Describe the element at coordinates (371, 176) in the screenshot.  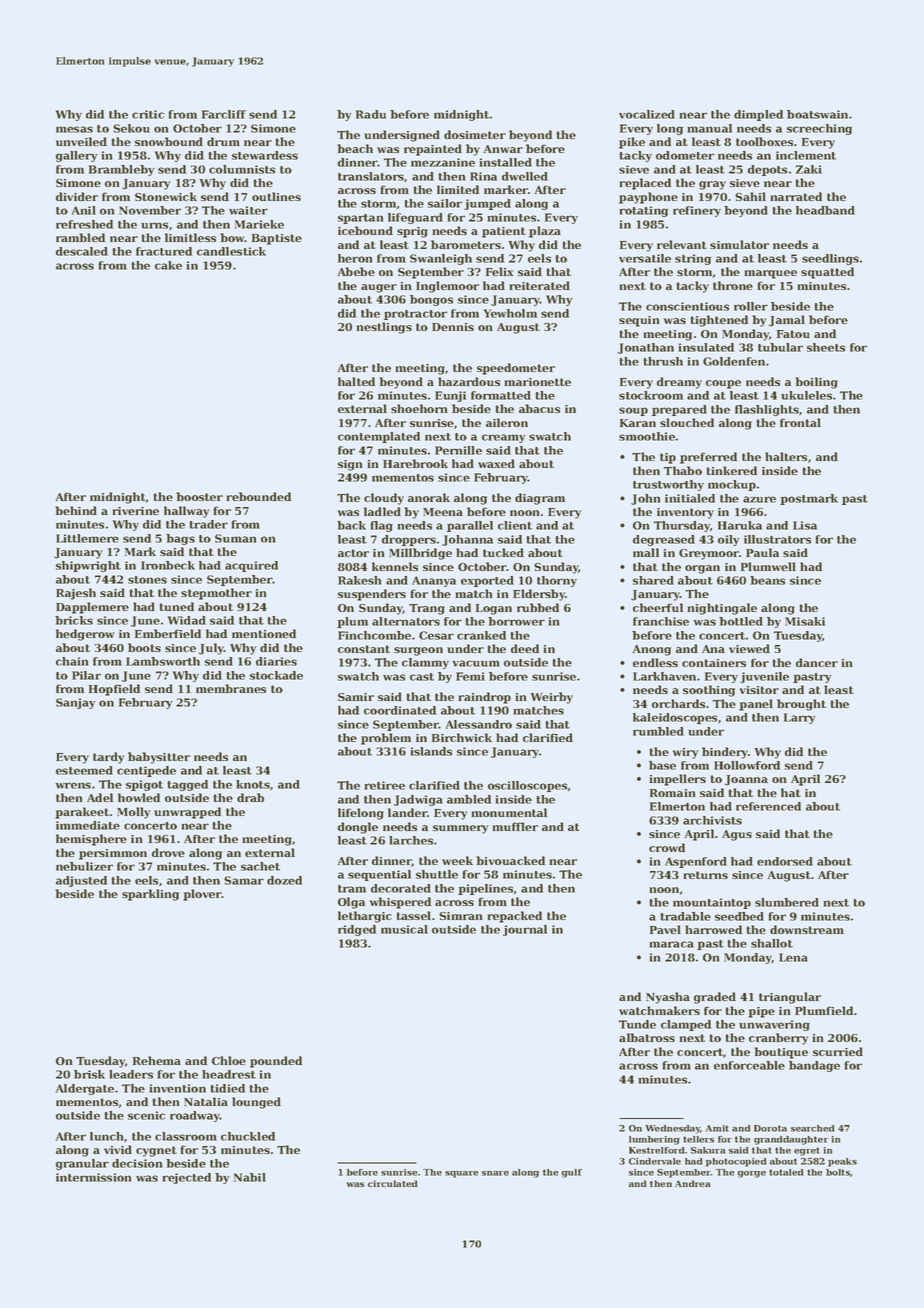
I see `translators` at that location.
